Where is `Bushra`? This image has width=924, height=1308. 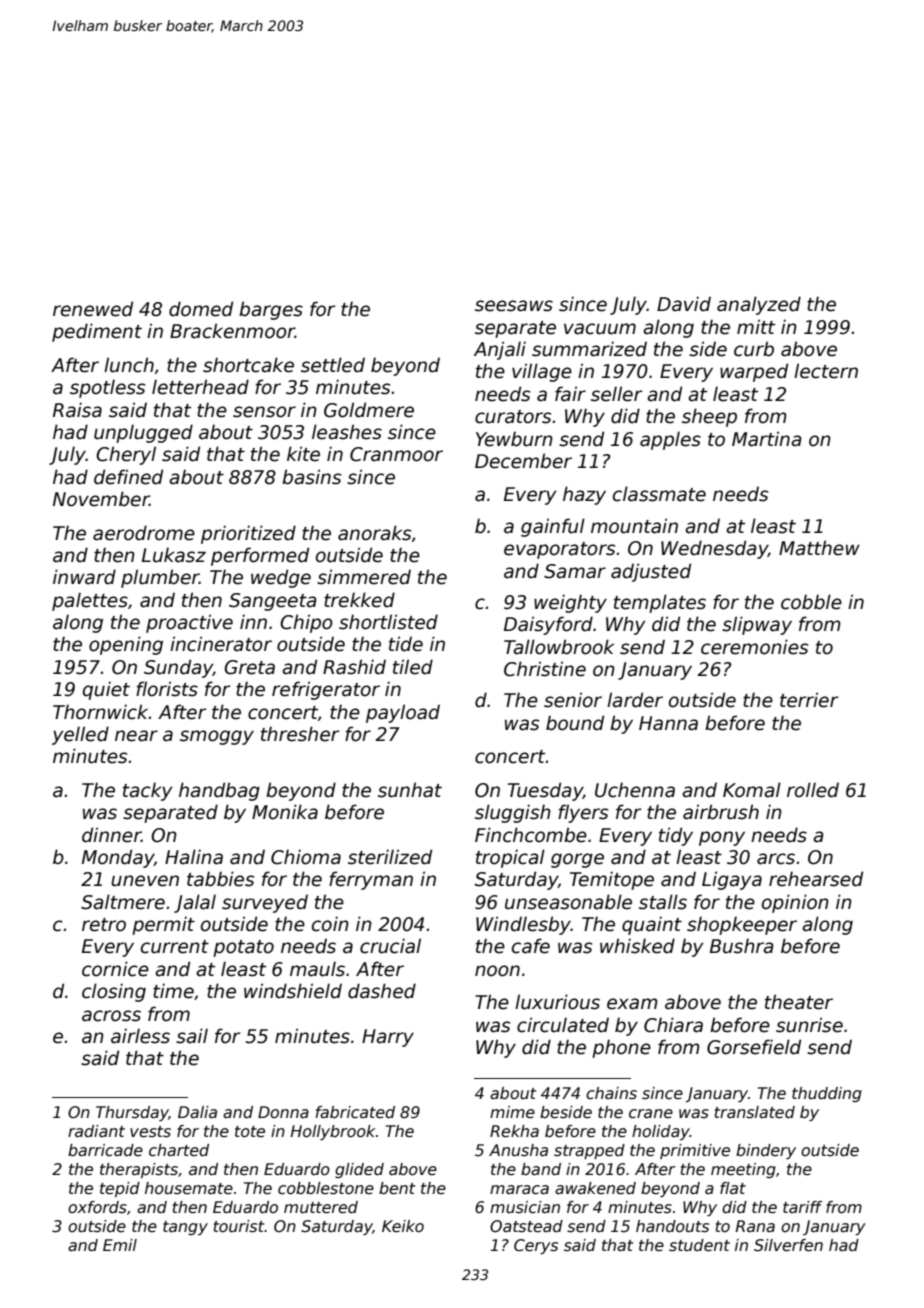
Bushra is located at coordinates (742, 946).
